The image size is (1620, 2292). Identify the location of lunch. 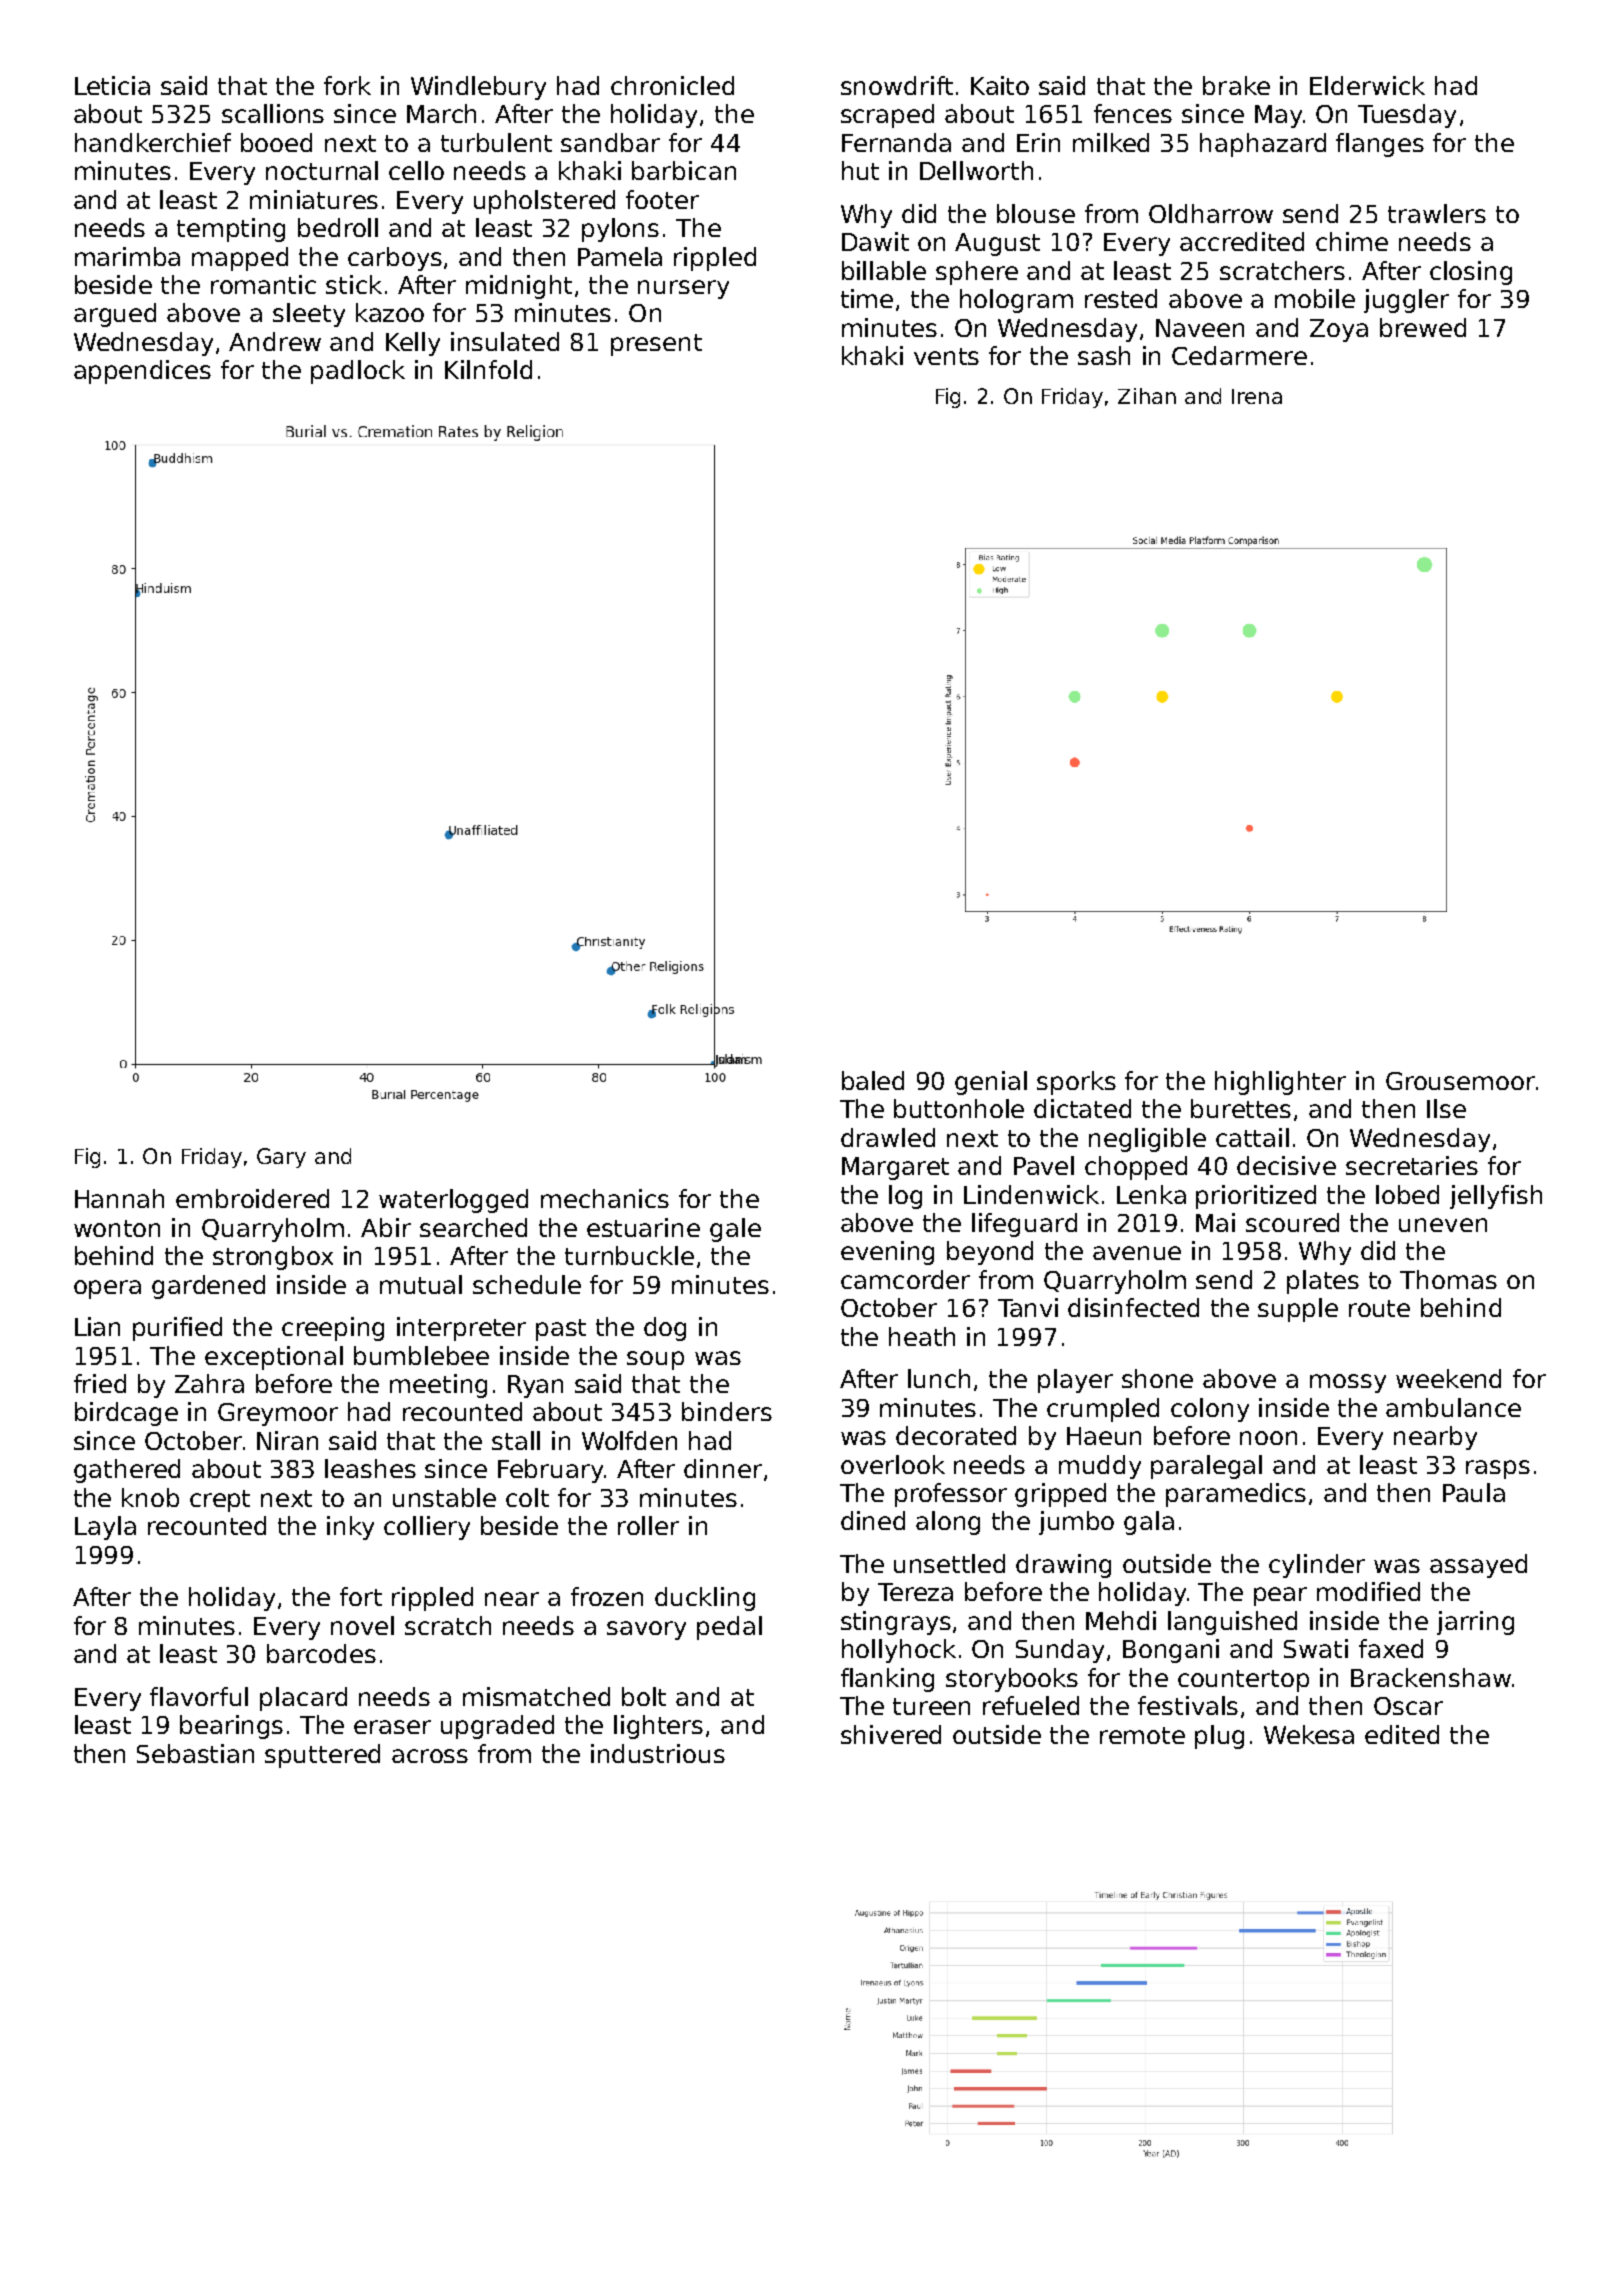
(939, 1378).
